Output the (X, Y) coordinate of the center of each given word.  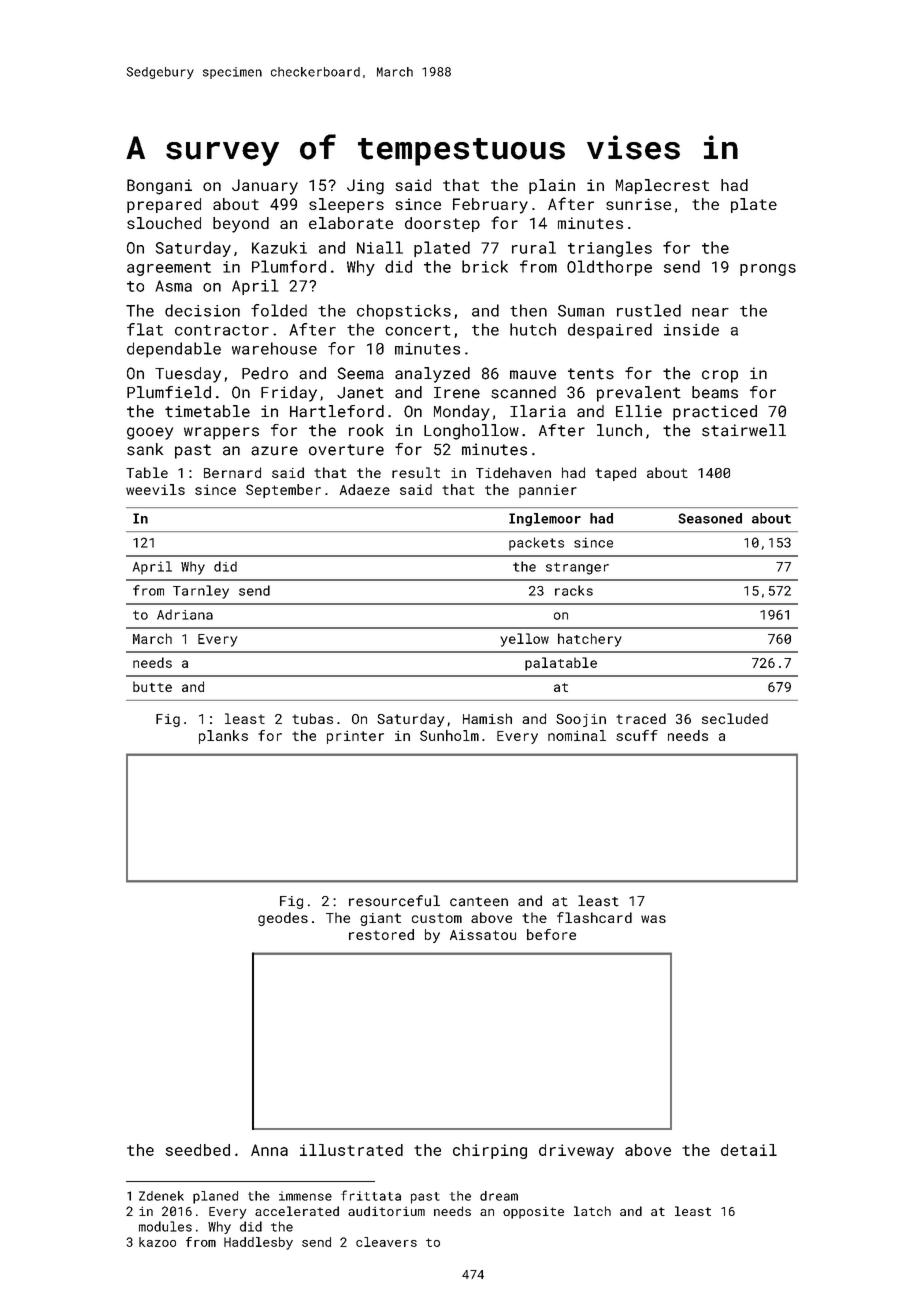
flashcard (594, 917)
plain (552, 186)
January (265, 187)
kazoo (157, 1242)
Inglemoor (545, 519)
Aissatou (483, 934)
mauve (533, 375)
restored (381, 934)
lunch (619, 430)
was (653, 919)
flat (145, 329)
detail (749, 1150)
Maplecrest (662, 186)
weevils (155, 489)
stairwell (744, 430)
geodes (283, 919)
